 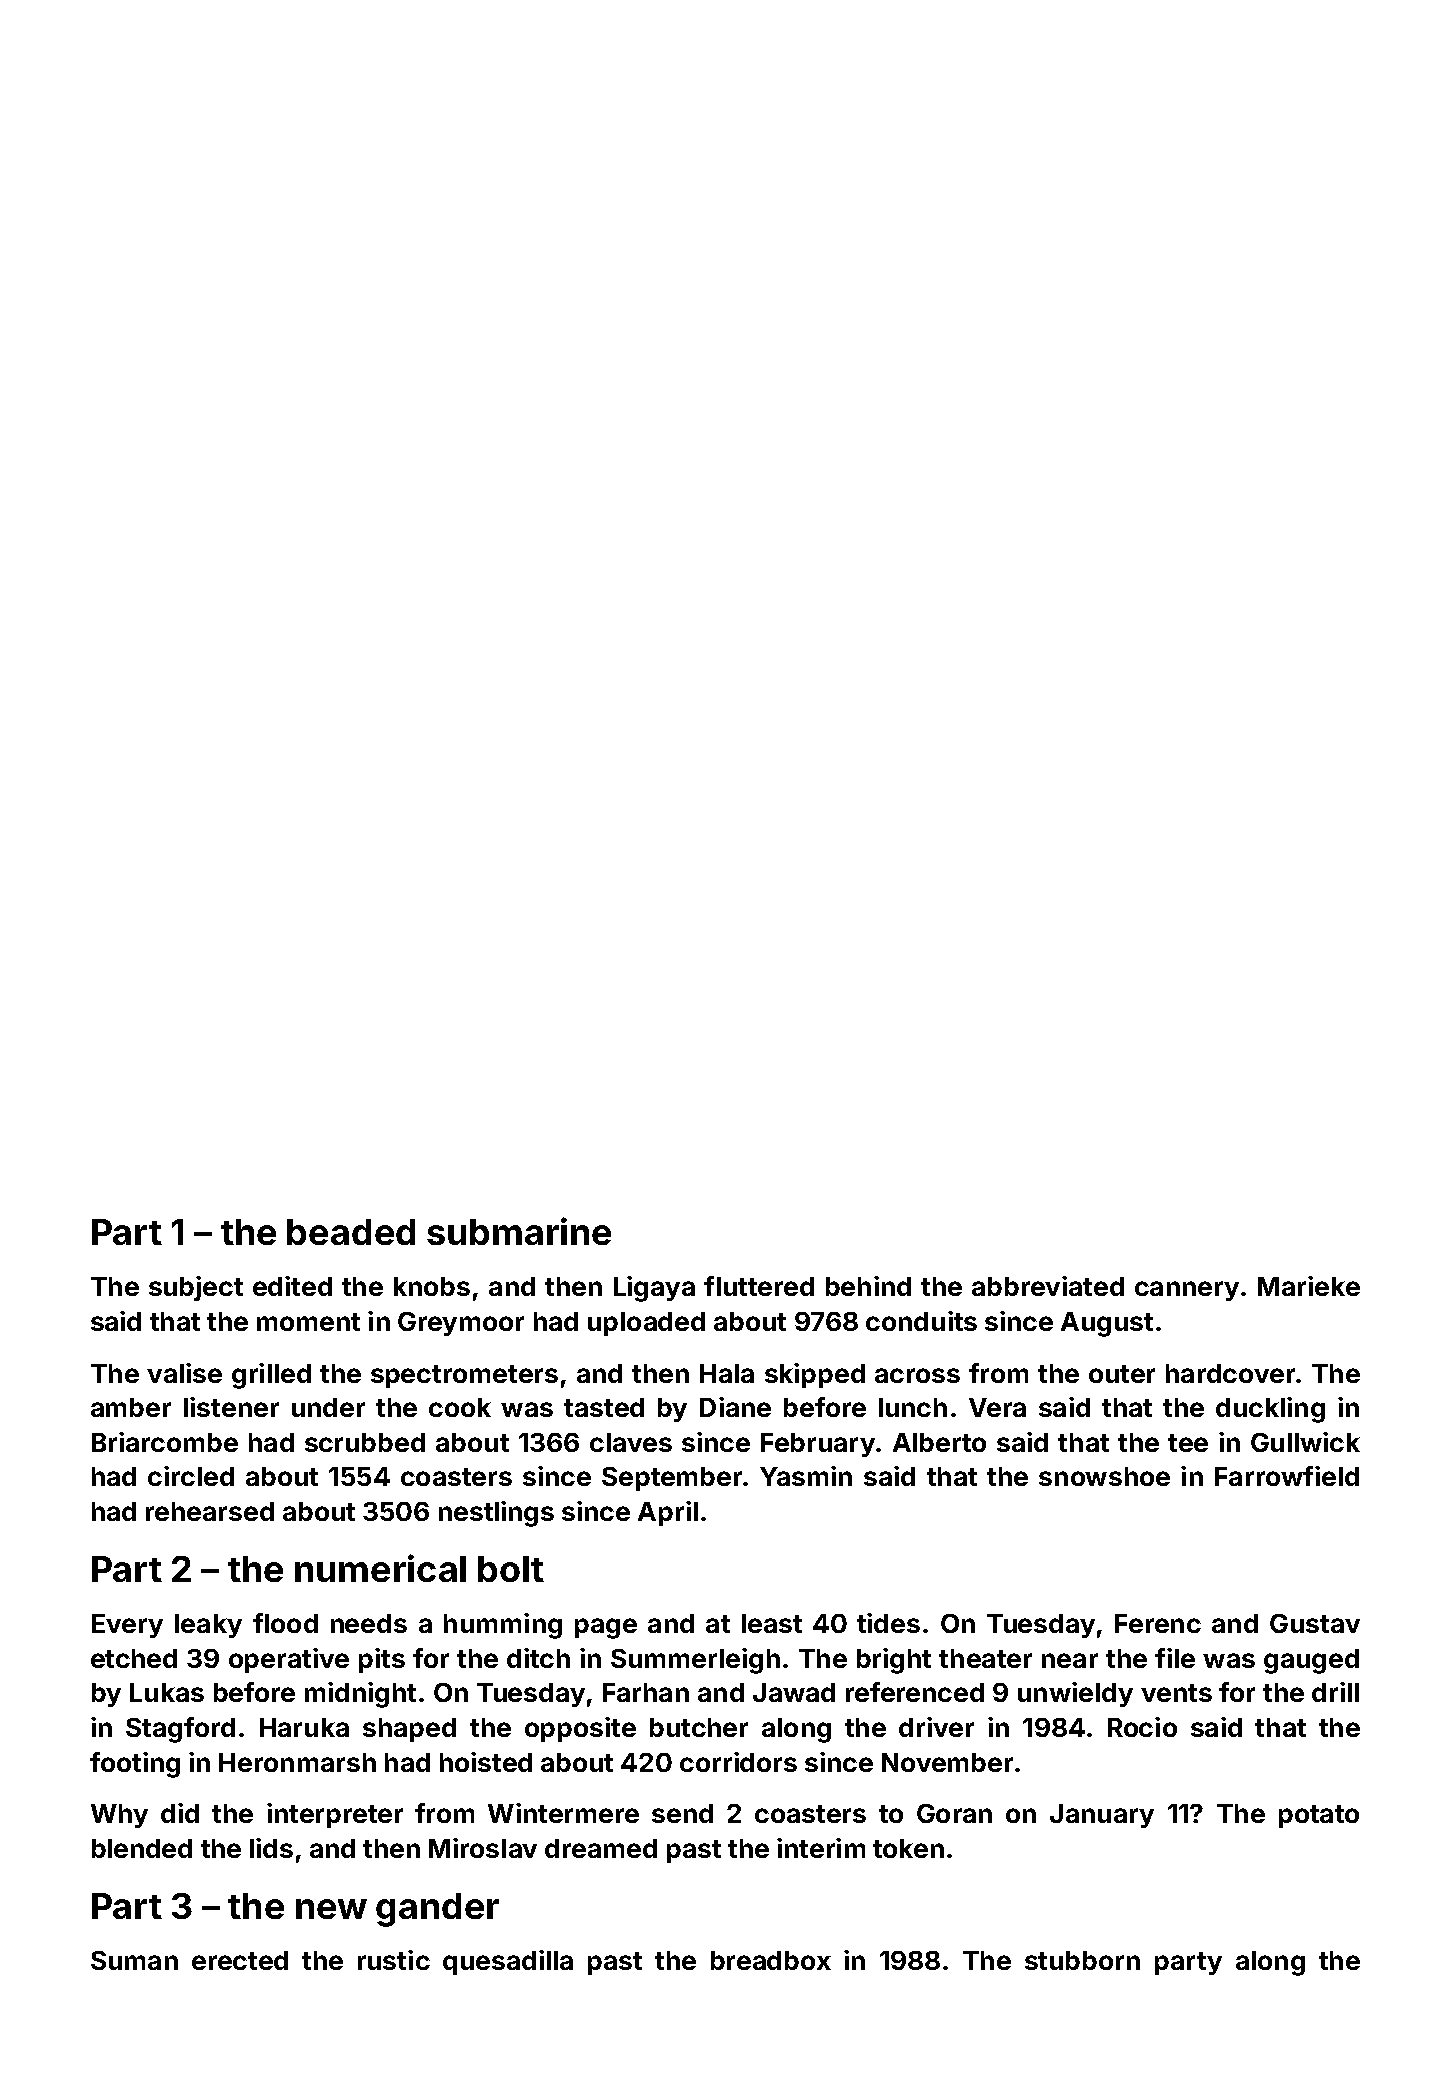 I want to click on Suman, so click(x=134, y=1960).
